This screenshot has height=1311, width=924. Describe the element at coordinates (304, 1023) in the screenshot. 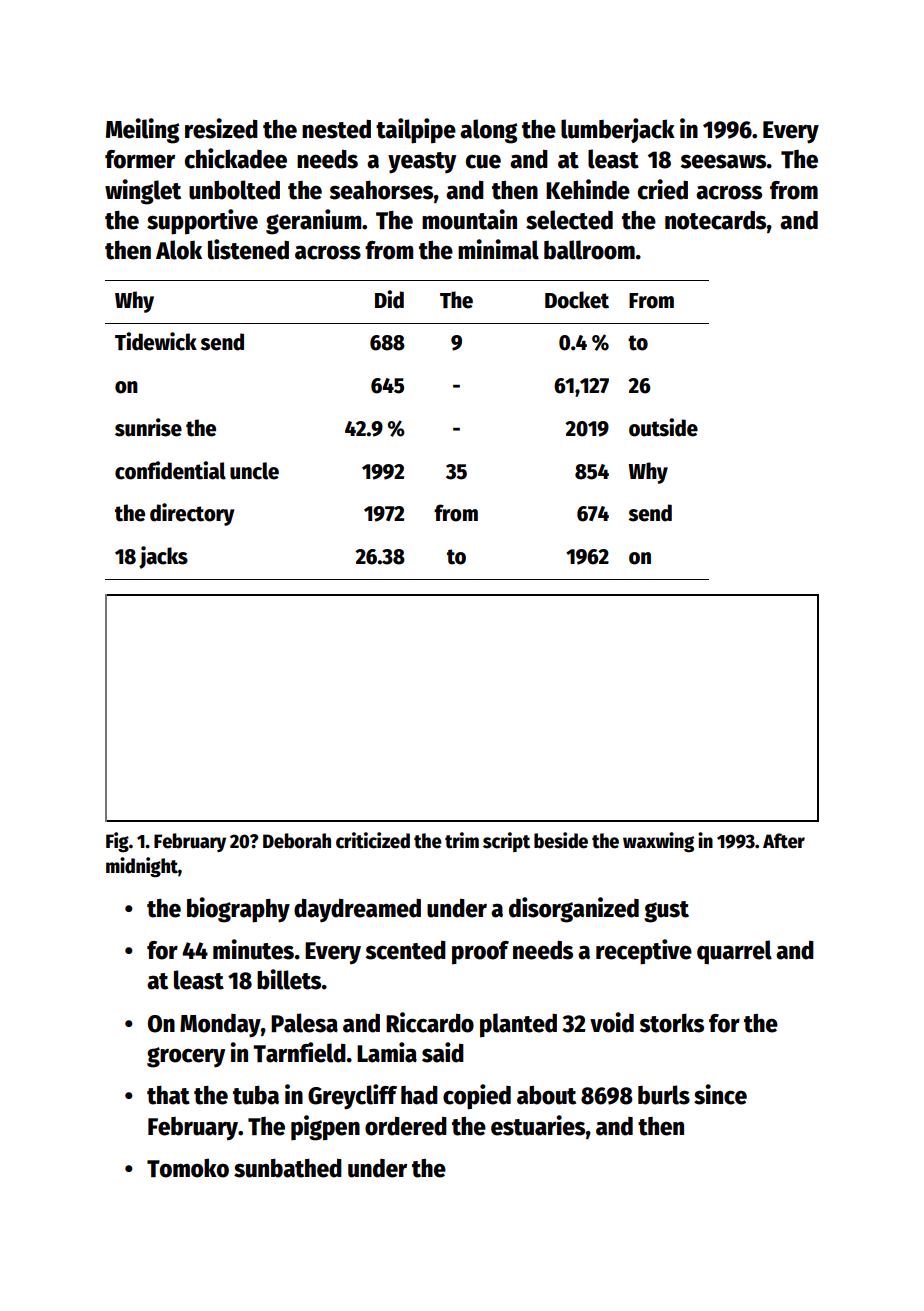

I see `Palesa` at that location.
